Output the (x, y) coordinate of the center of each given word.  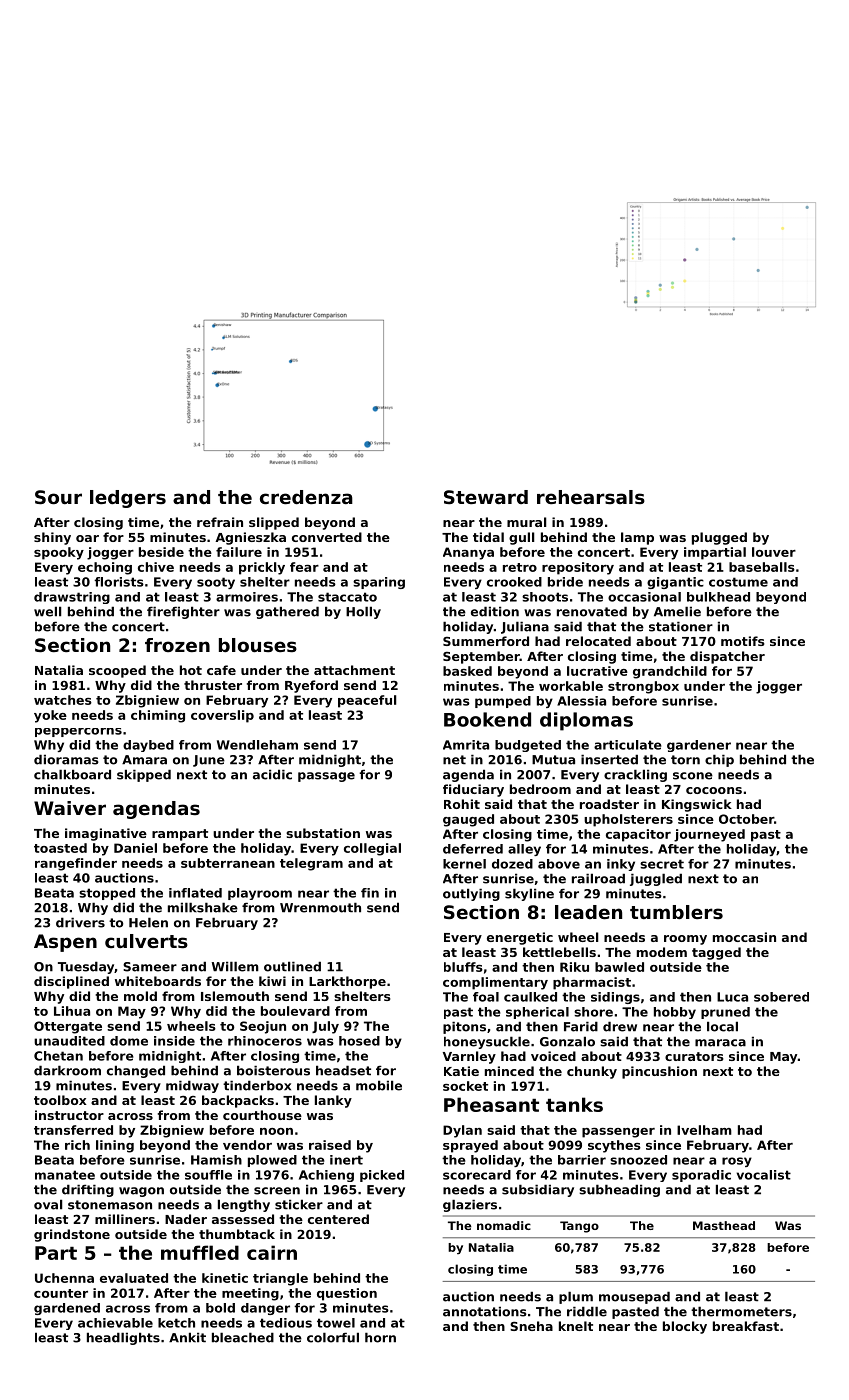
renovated (592, 611)
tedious (286, 1323)
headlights (123, 1338)
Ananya (468, 553)
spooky (59, 553)
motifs (743, 641)
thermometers (741, 1311)
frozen (177, 645)
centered (338, 1219)
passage (326, 777)
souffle (208, 1175)
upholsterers (628, 820)
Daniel (135, 848)
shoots (545, 597)
